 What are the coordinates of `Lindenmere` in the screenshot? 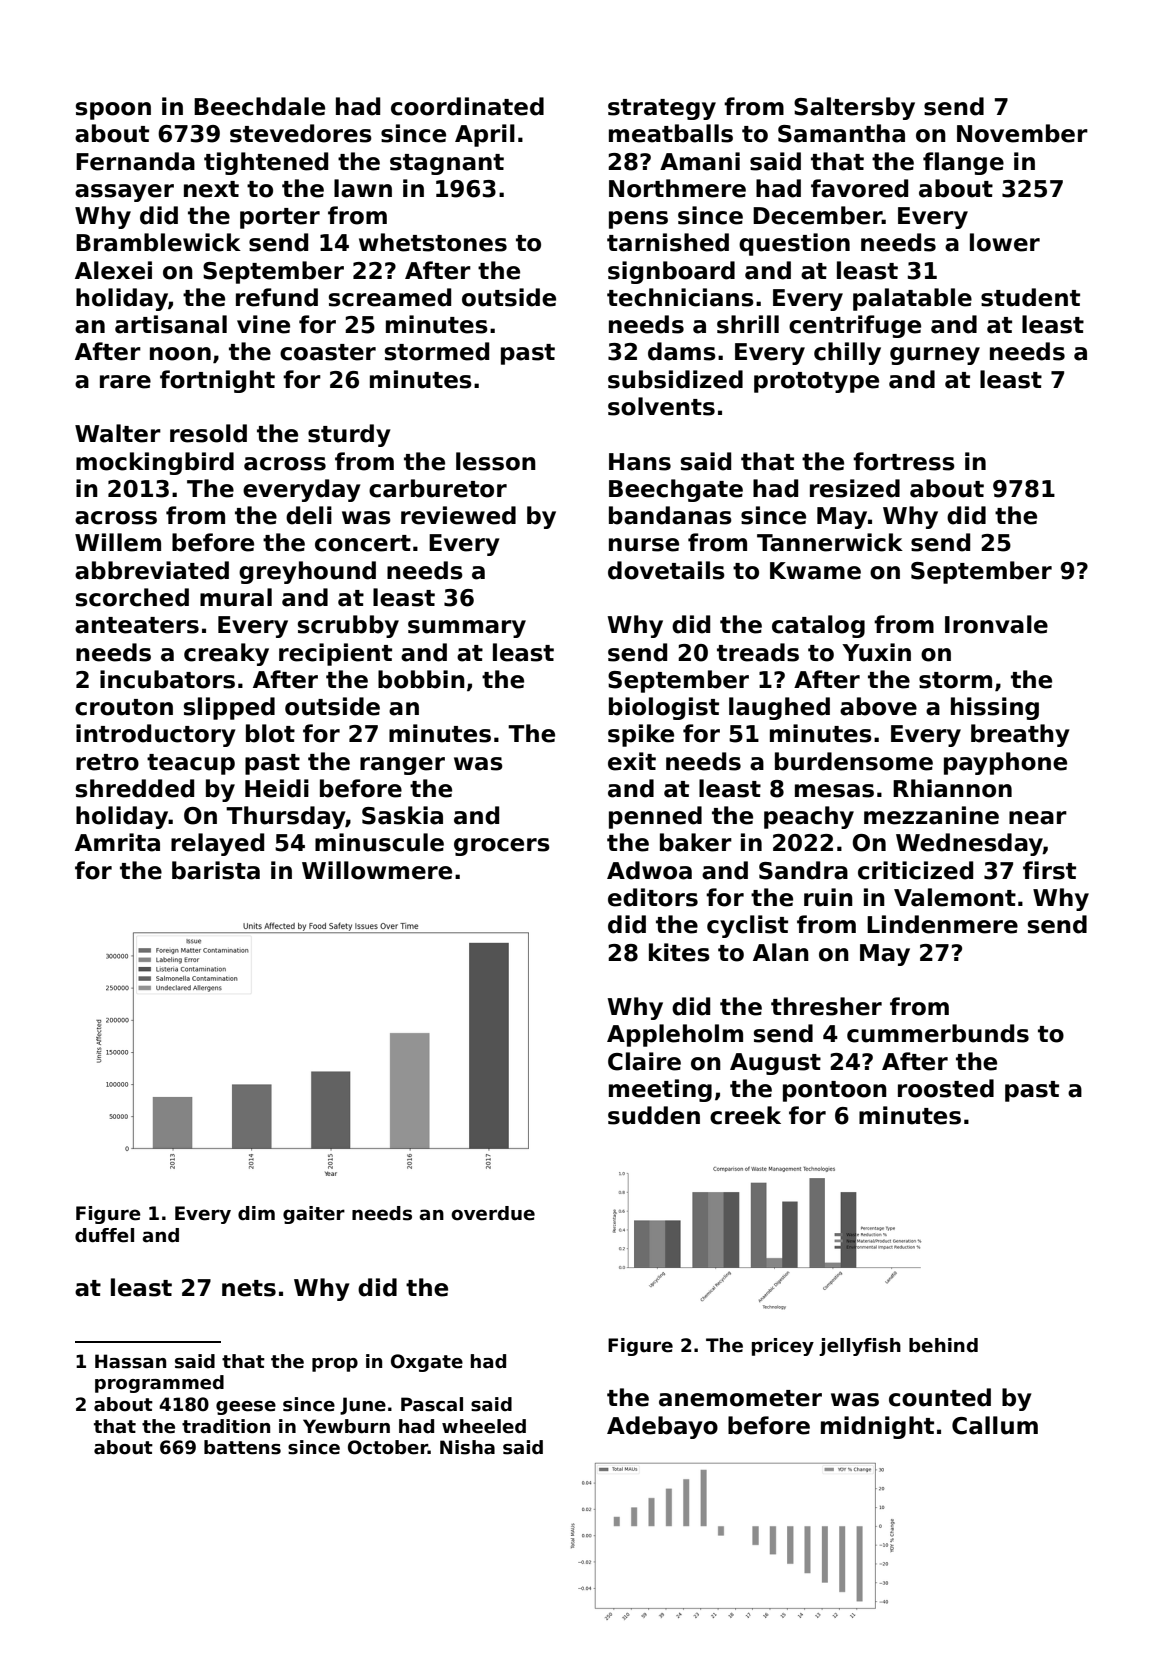 It's located at (942, 924).
